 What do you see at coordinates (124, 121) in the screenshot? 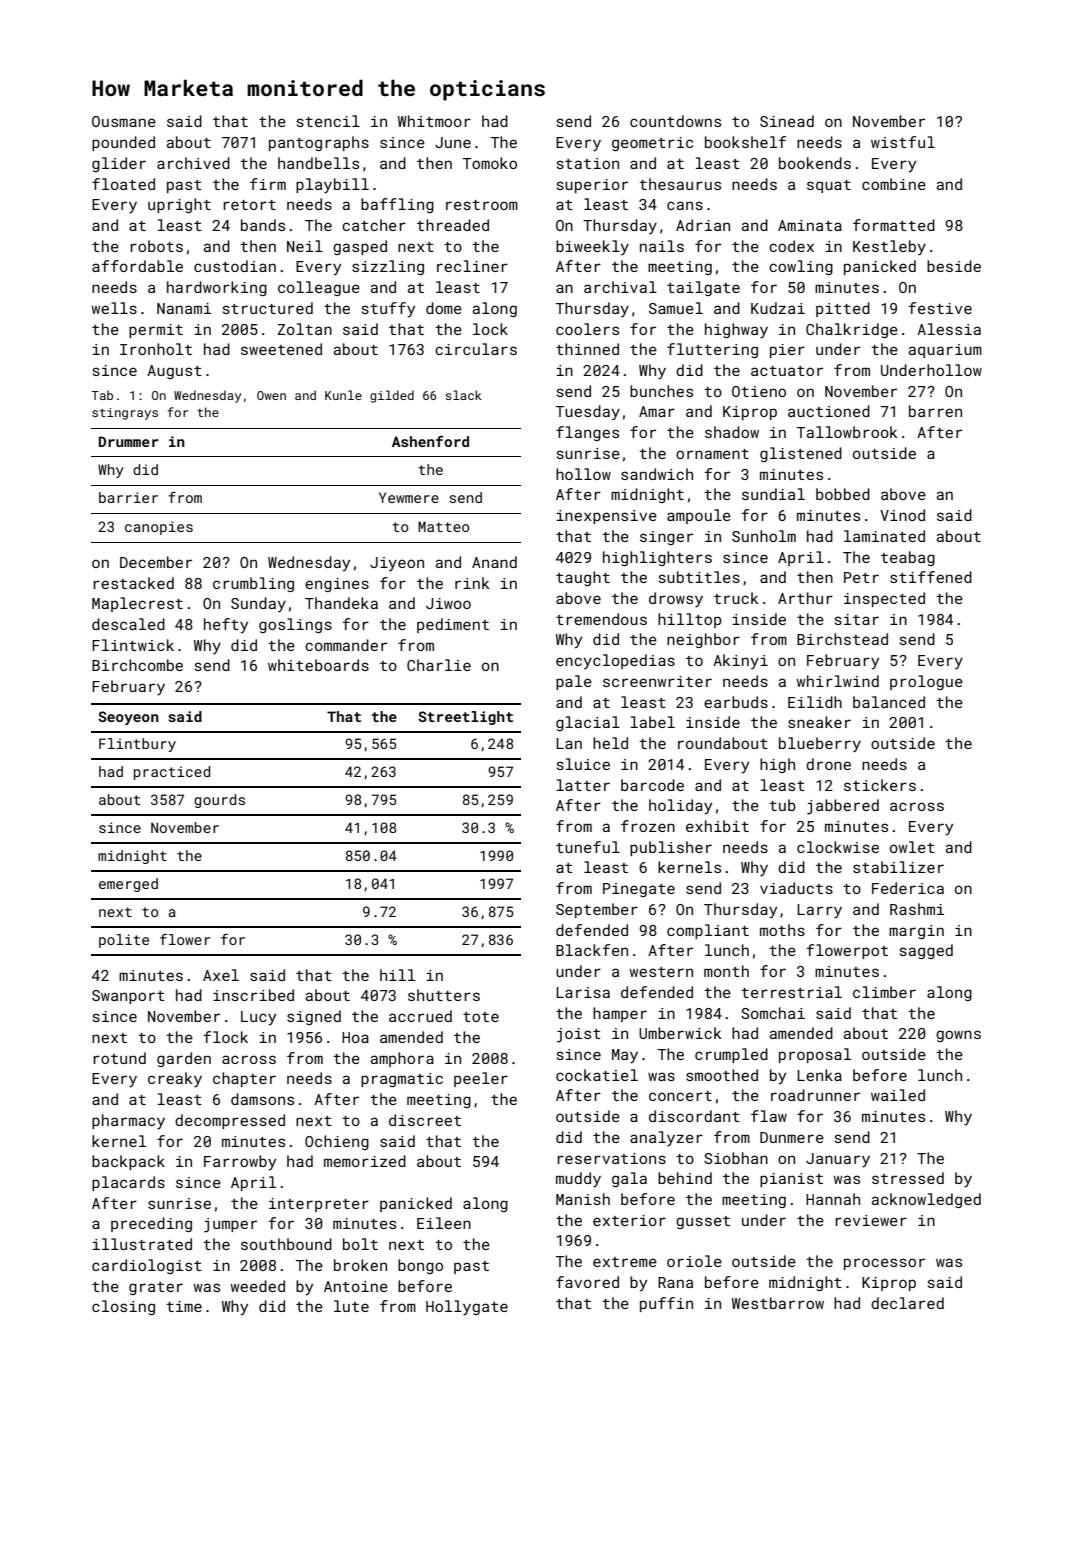
I see `Ousmane` at bounding box center [124, 121].
